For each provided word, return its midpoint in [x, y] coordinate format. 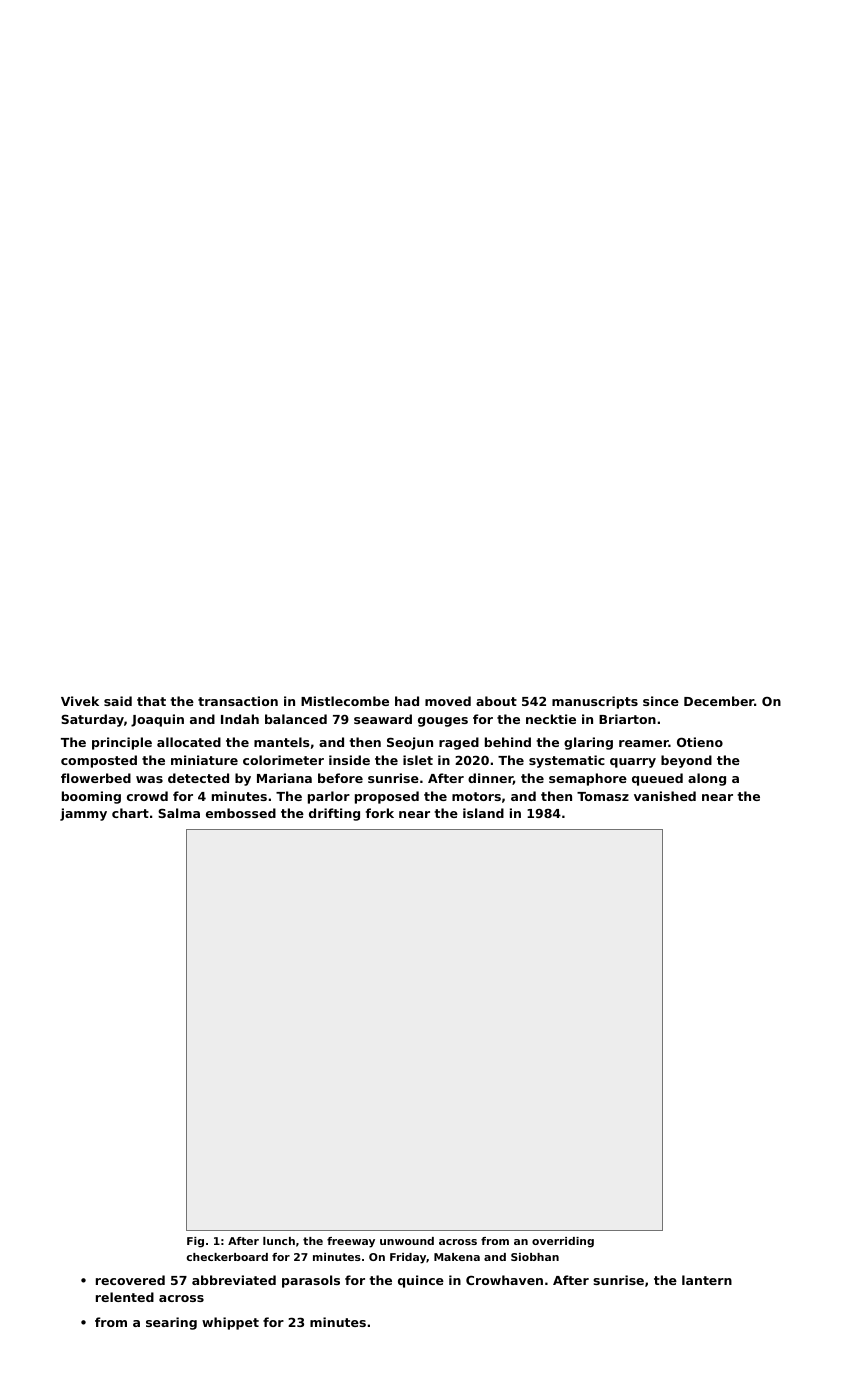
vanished [665, 796]
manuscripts [595, 702]
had [407, 701]
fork [380, 813]
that [151, 701]
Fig [195, 1242]
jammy [83, 814]
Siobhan [535, 1257]
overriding [563, 1242]
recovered [130, 1280]
